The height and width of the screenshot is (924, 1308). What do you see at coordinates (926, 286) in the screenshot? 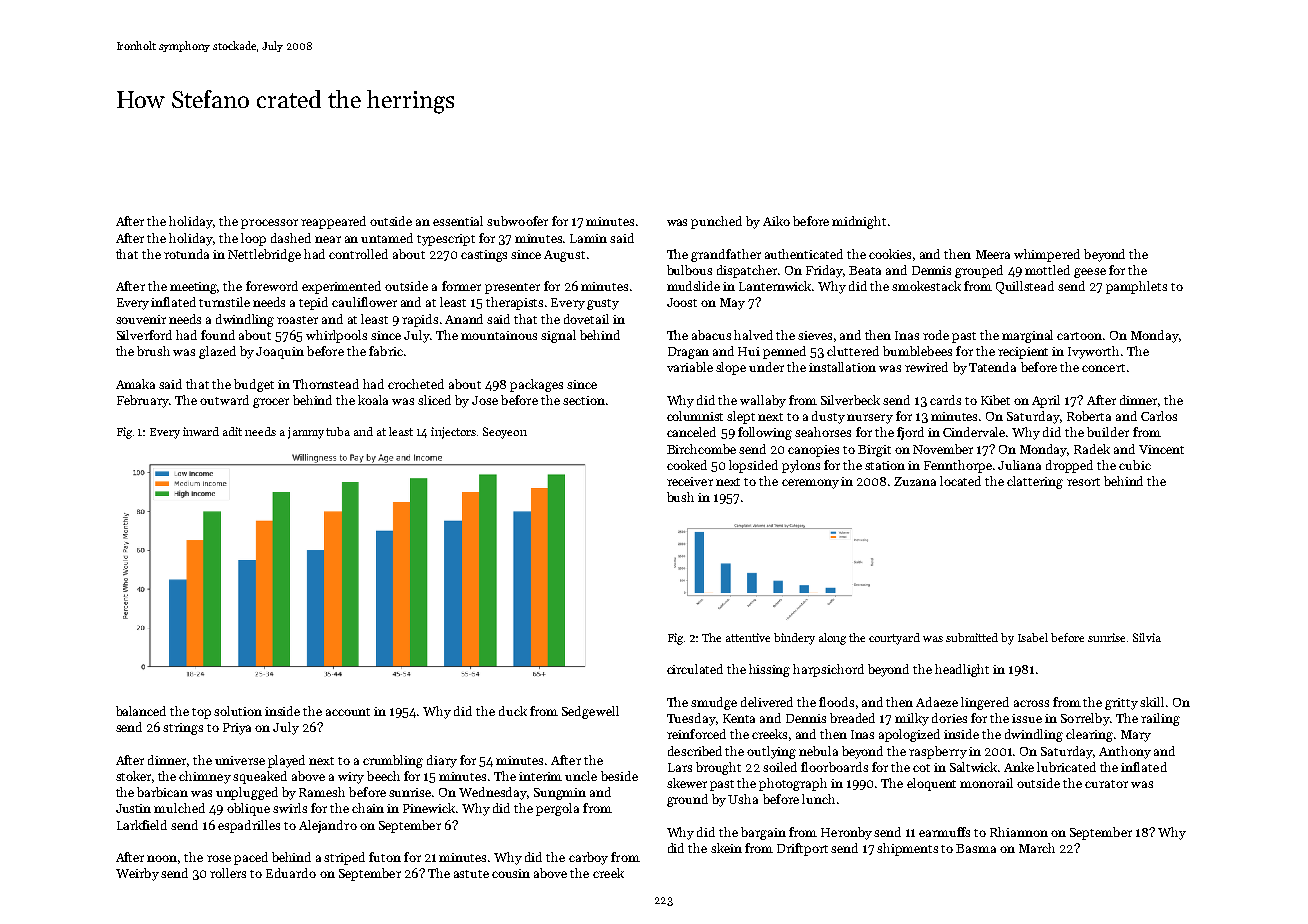
I see `smokestack` at bounding box center [926, 286].
